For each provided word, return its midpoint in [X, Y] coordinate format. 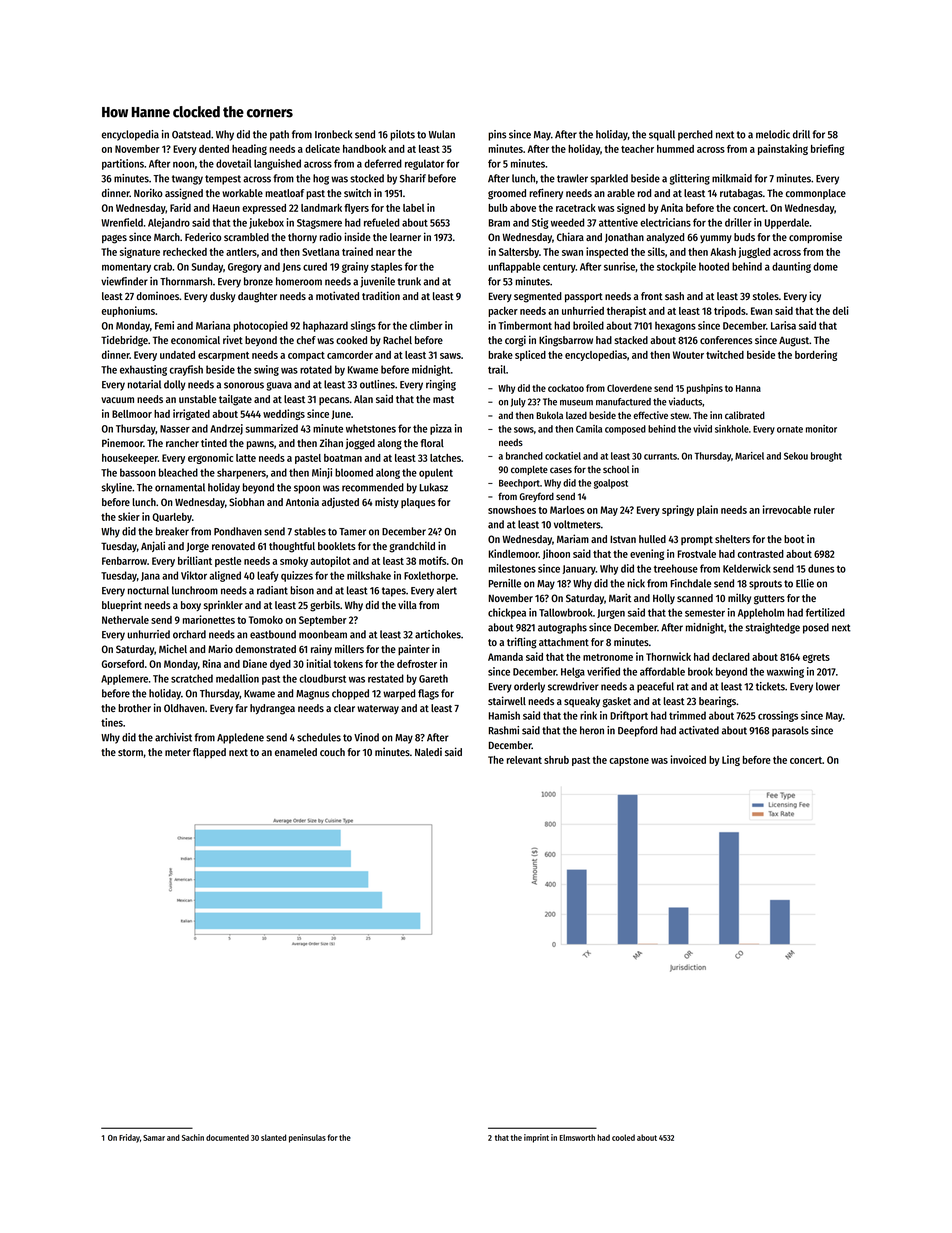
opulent [436, 473]
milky [739, 599]
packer [503, 312]
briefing [827, 149]
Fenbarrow [124, 561]
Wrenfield [122, 222]
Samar [154, 1138]
